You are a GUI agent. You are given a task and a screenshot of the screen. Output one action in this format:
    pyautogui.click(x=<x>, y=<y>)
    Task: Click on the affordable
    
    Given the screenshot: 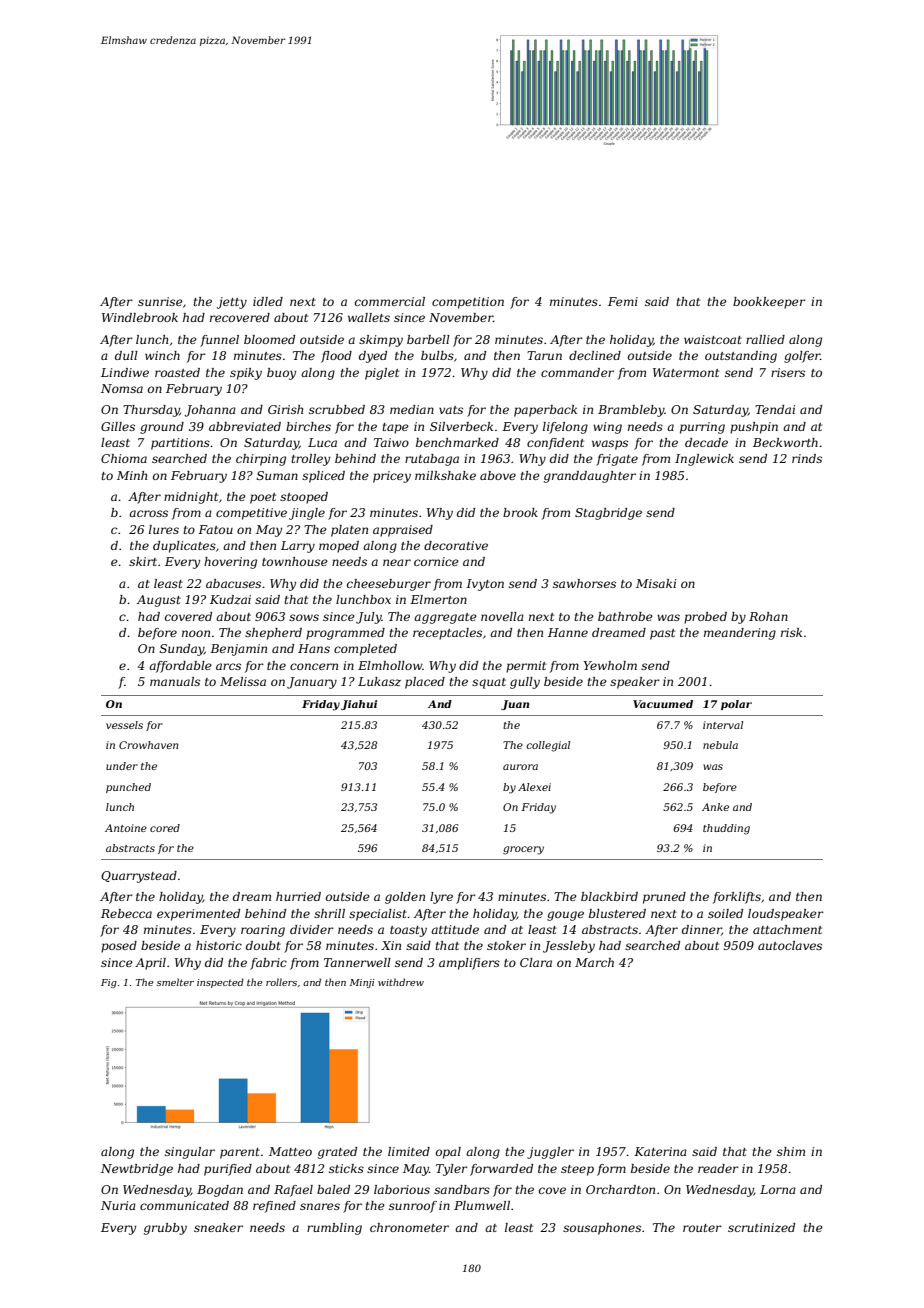 What is the action you would take?
    pyautogui.click(x=180, y=667)
